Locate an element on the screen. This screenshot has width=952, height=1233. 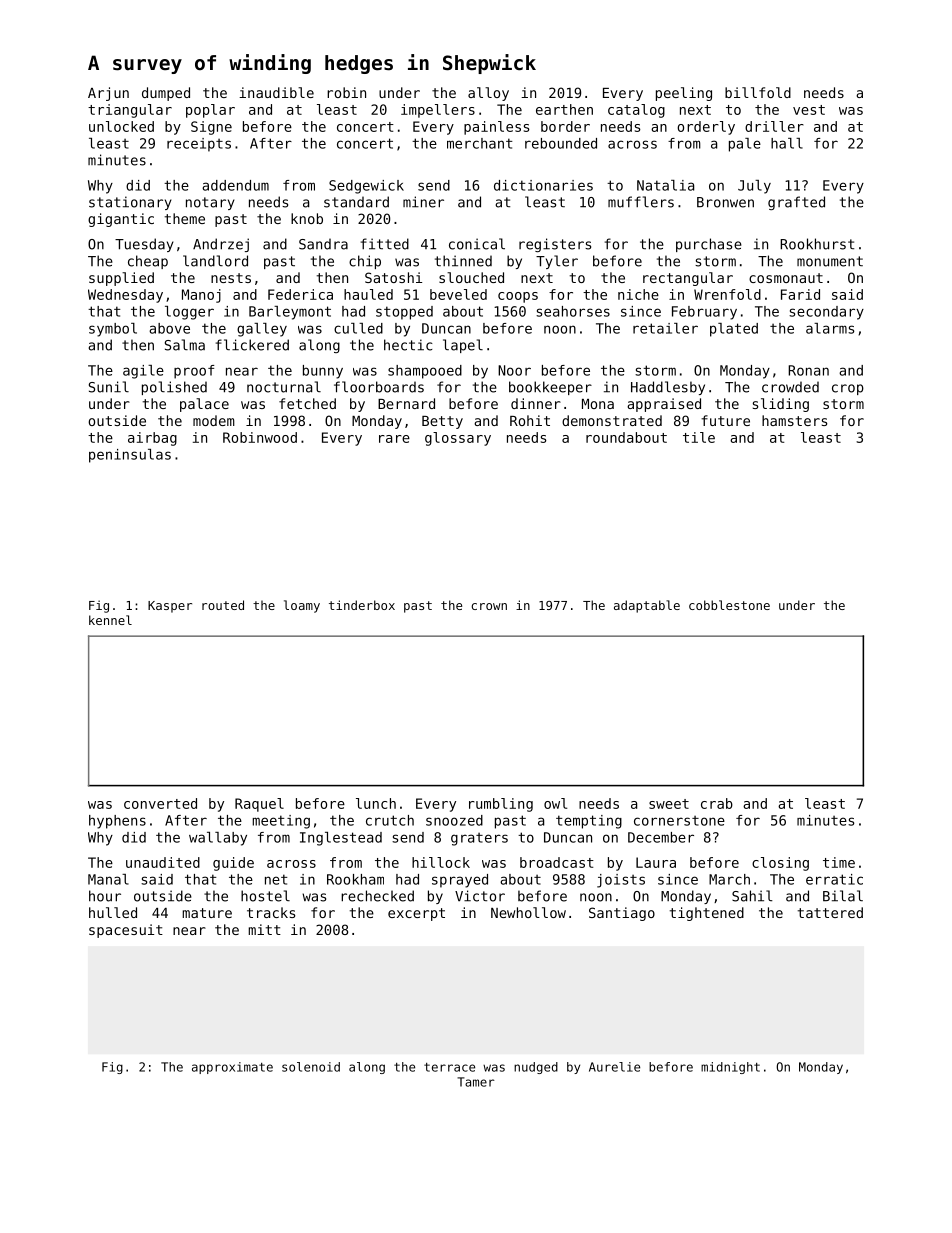
hamsters is located at coordinates (794, 420).
